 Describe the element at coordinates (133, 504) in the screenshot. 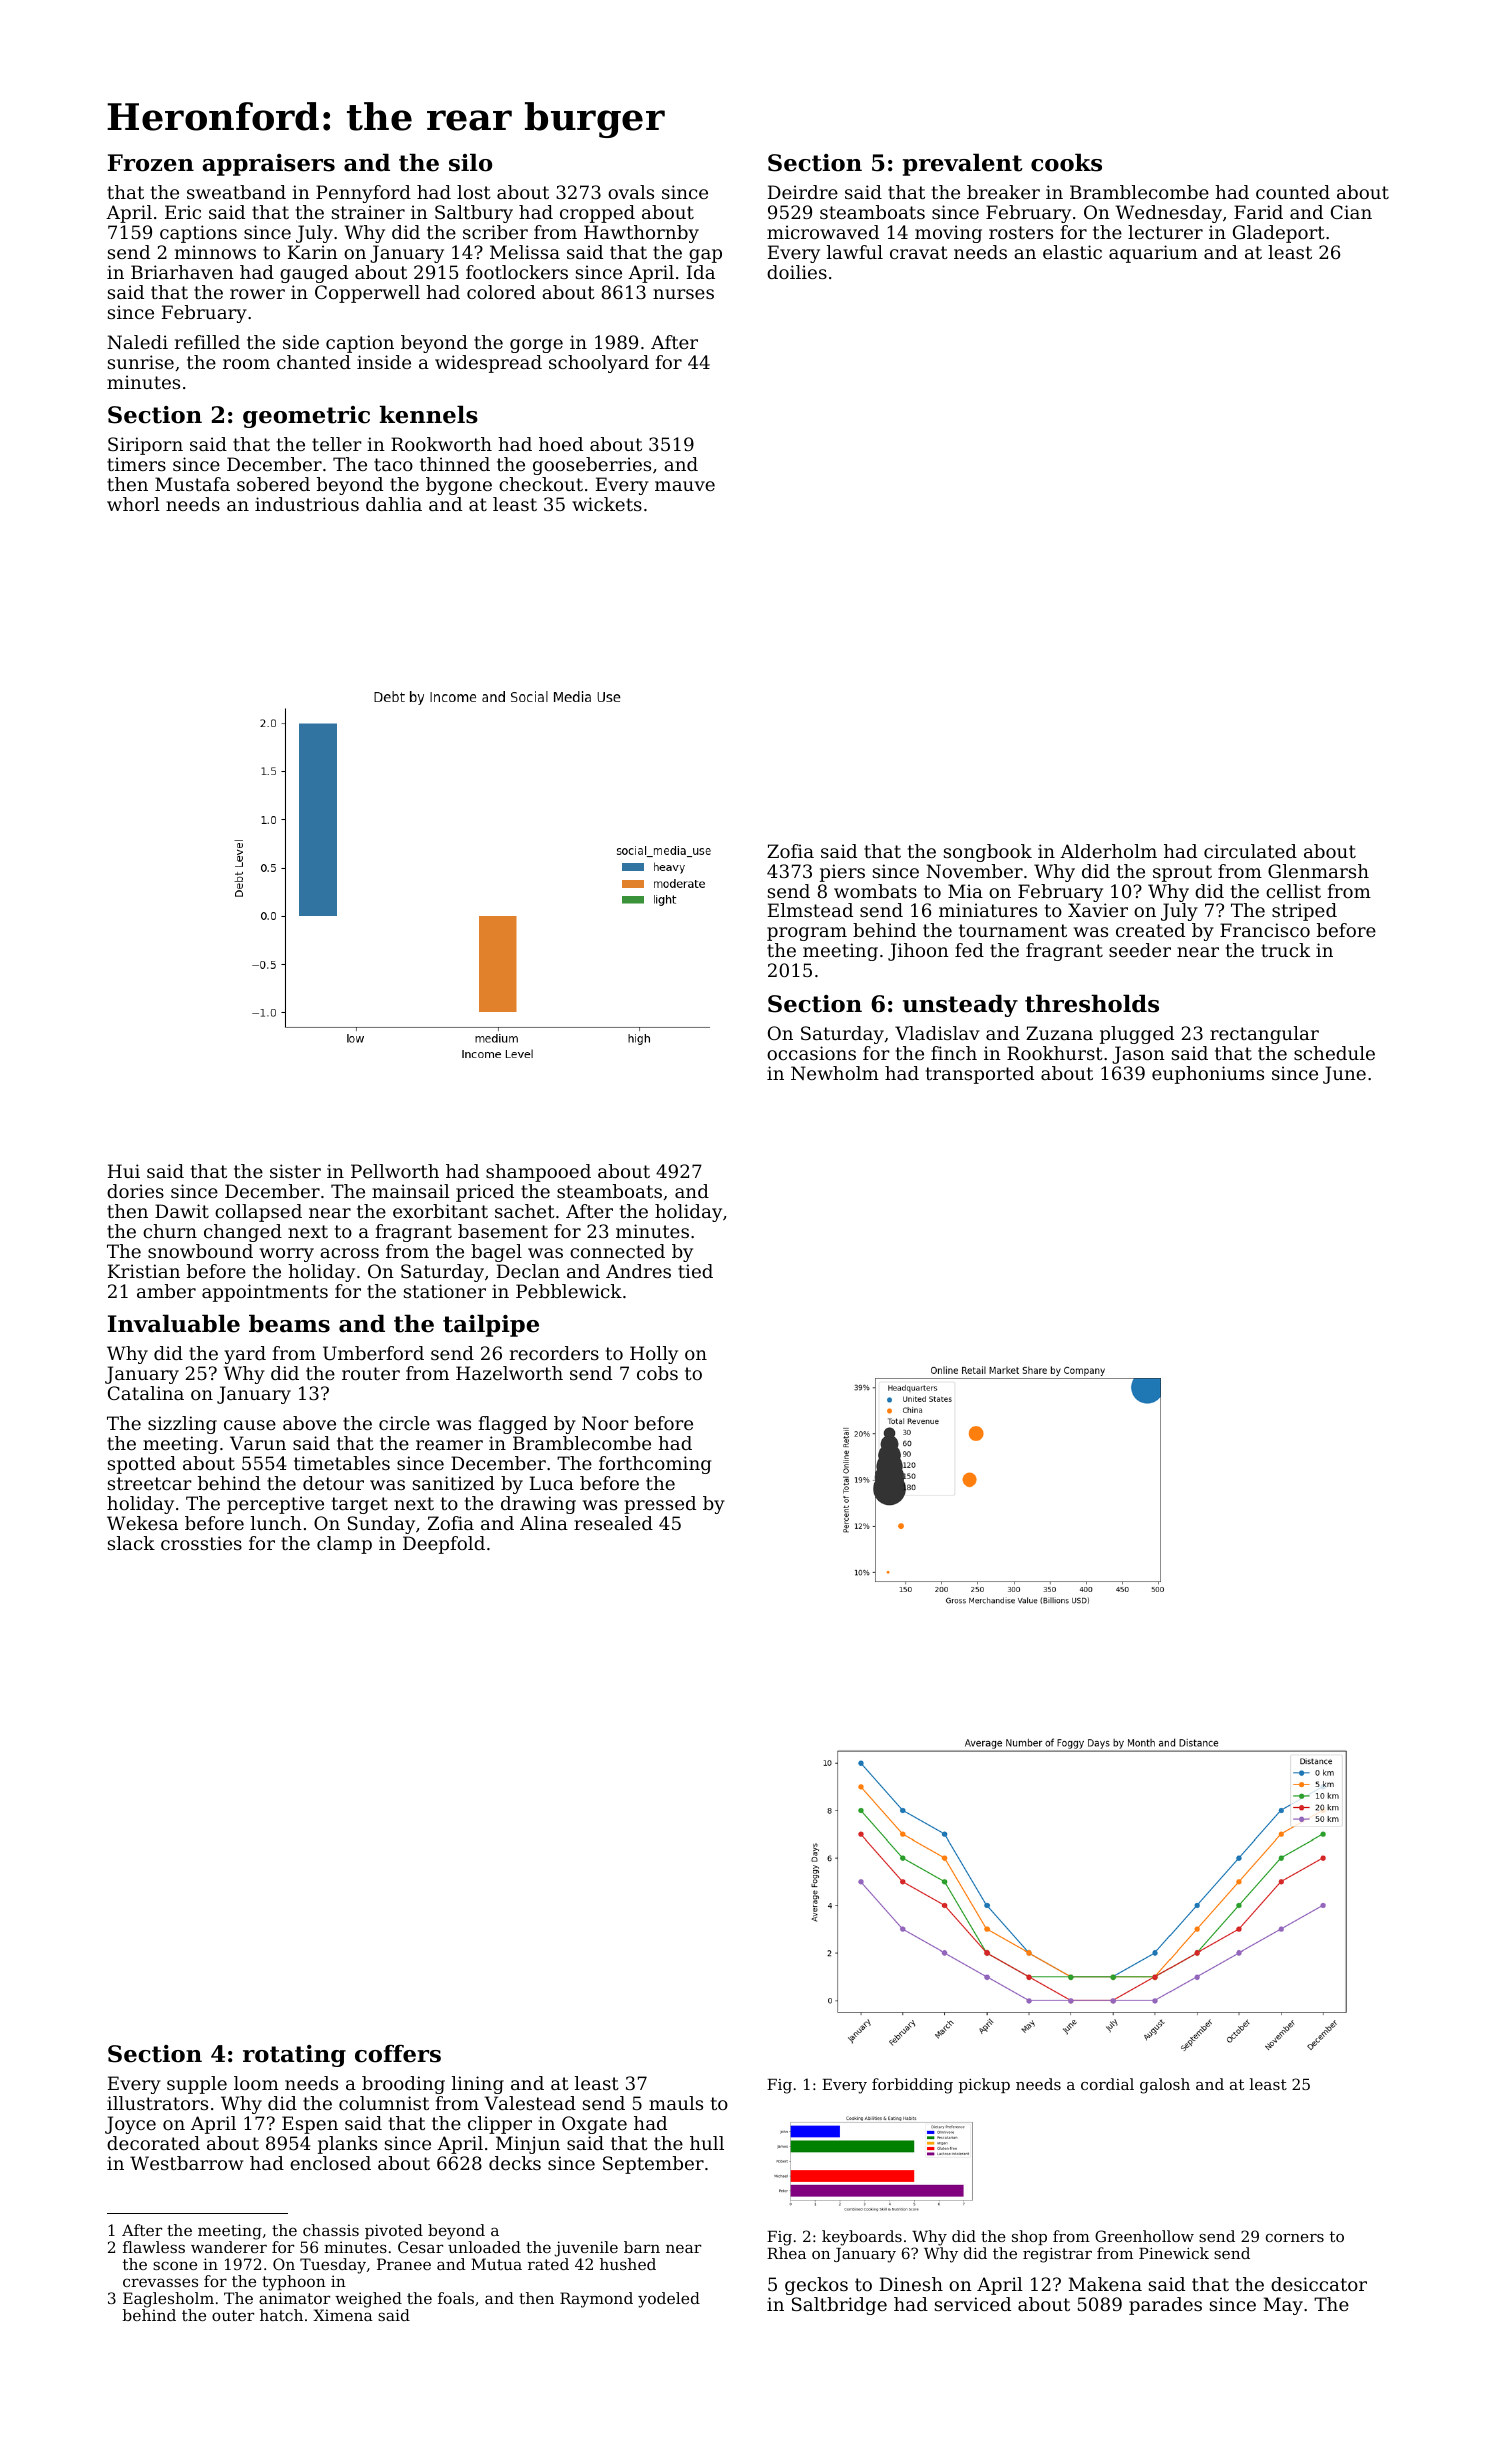

I see `whorl` at that location.
